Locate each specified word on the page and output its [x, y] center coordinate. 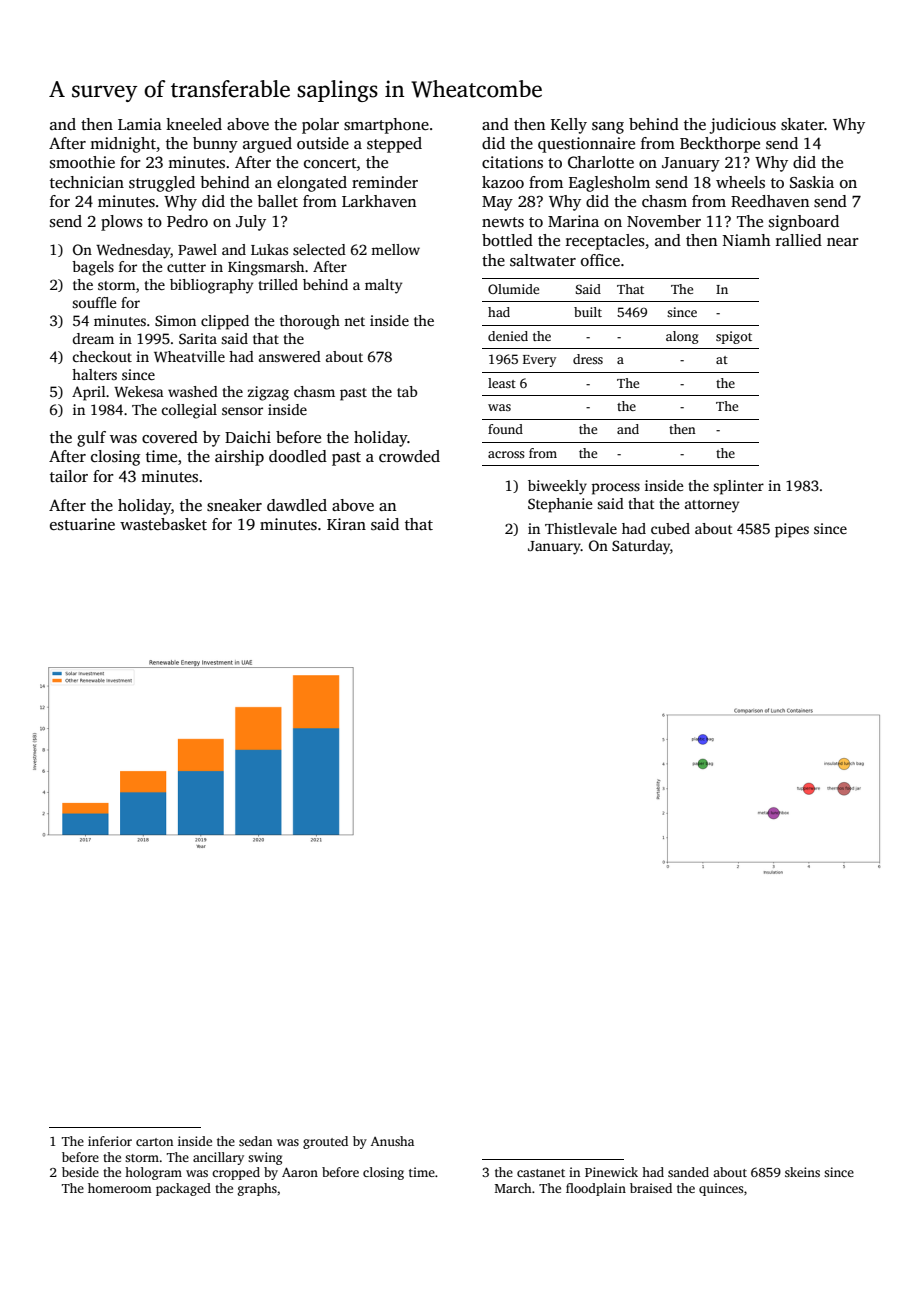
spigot [734, 337]
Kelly [569, 126]
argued [267, 145]
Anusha [392, 1141]
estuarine [82, 524]
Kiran [346, 524]
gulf [91, 439]
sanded [688, 1172]
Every [539, 361]
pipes [792, 530]
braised [651, 1188]
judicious [742, 126]
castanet [541, 1173]
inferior [110, 1141]
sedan [255, 1141]
